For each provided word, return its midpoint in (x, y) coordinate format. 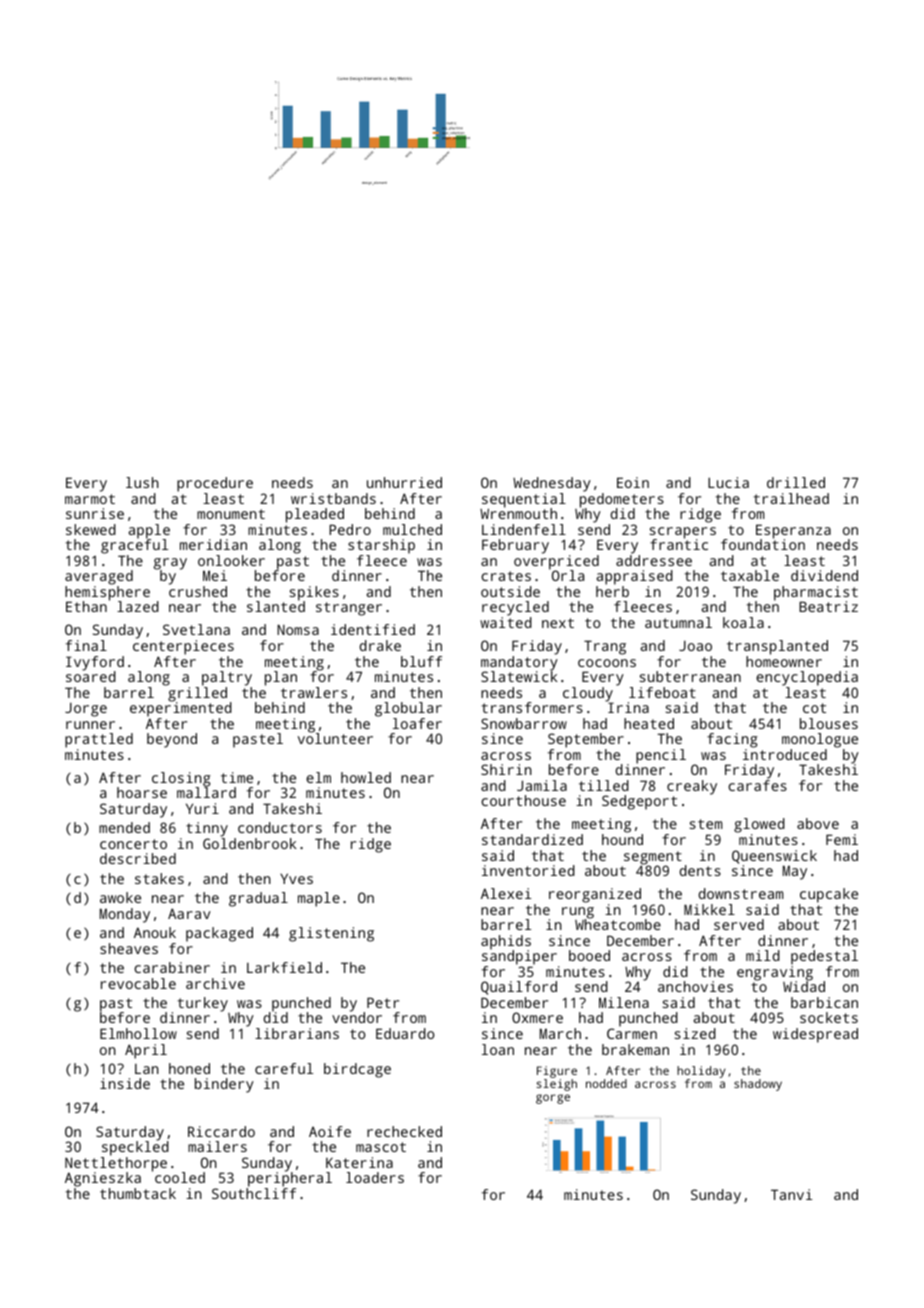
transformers (532, 707)
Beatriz (828, 606)
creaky (692, 787)
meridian (213, 544)
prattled (99, 740)
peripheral (290, 1179)
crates (506, 576)
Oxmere (537, 1017)
